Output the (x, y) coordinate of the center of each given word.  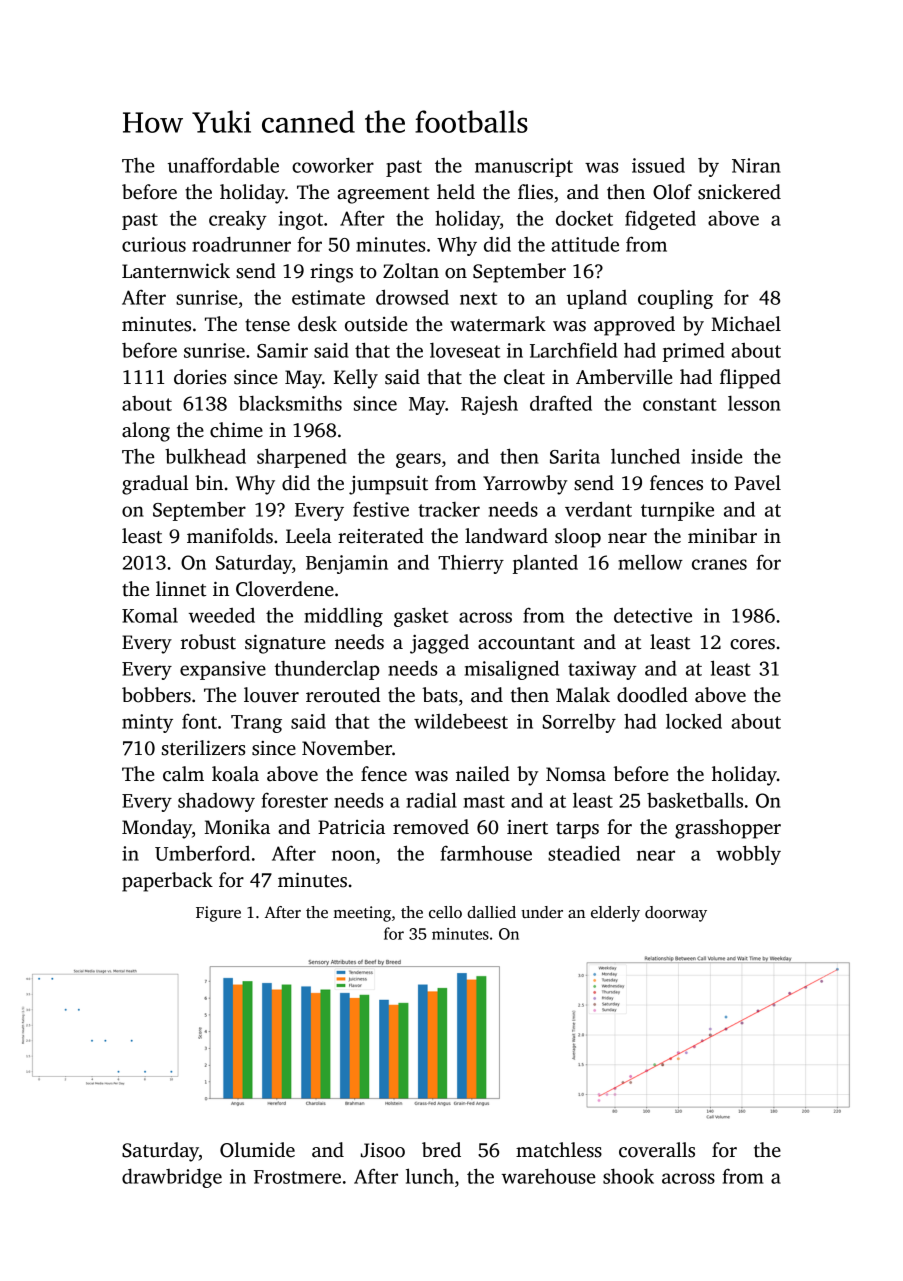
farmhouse (486, 853)
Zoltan (411, 271)
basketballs (695, 800)
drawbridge (172, 1178)
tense (267, 325)
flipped (750, 379)
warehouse (548, 1176)
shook (628, 1176)
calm (183, 774)
